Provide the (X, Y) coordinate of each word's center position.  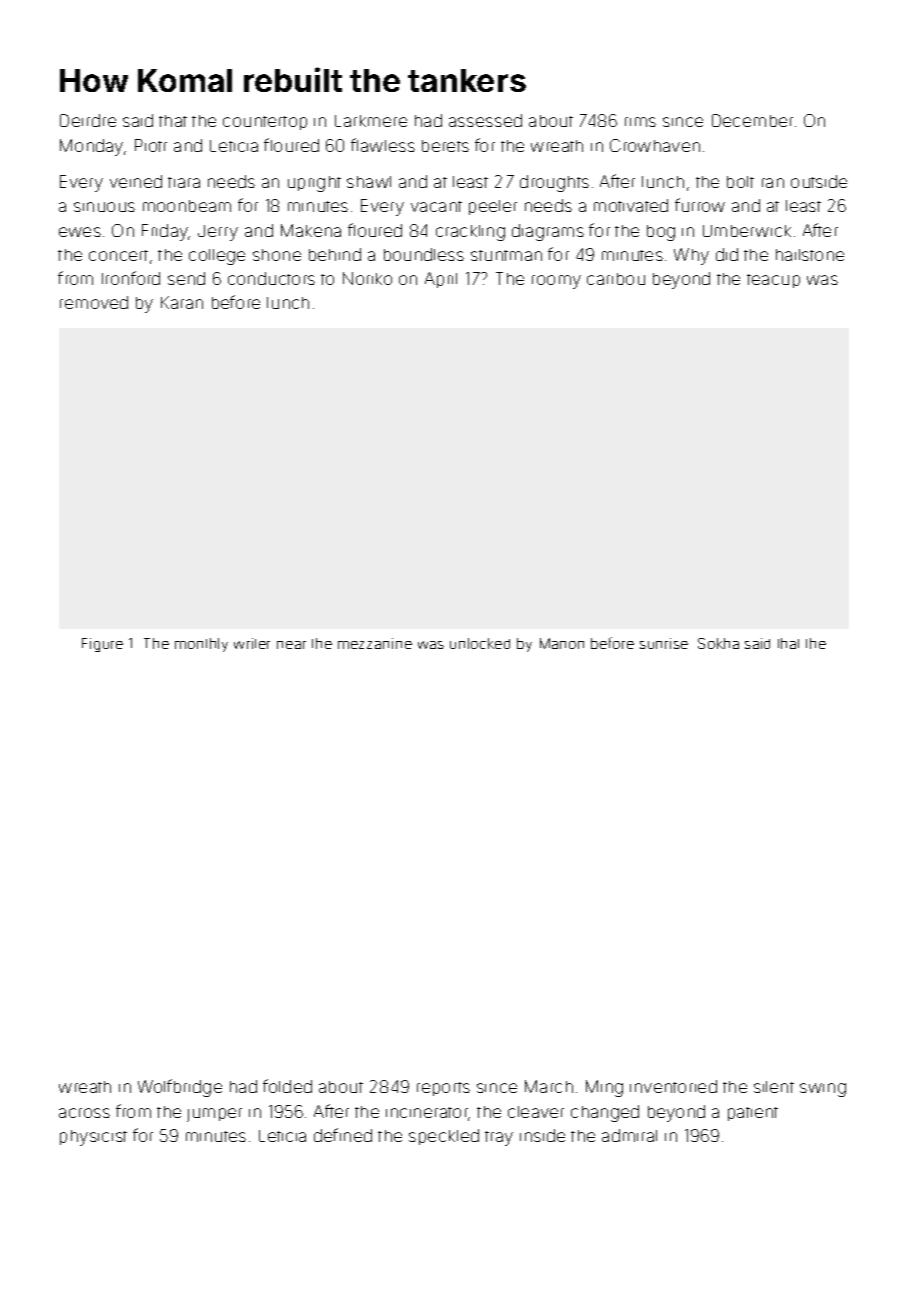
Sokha (718, 643)
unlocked (480, 643)
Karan (182, 302)
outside (819, 181)
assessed (485, 120)
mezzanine (375, 643)
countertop (265, 123)
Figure (102, 645)
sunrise (664, 643)
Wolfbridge (180, 1088)
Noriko (367, 278)
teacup (773, 281)
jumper (214, 1115)
